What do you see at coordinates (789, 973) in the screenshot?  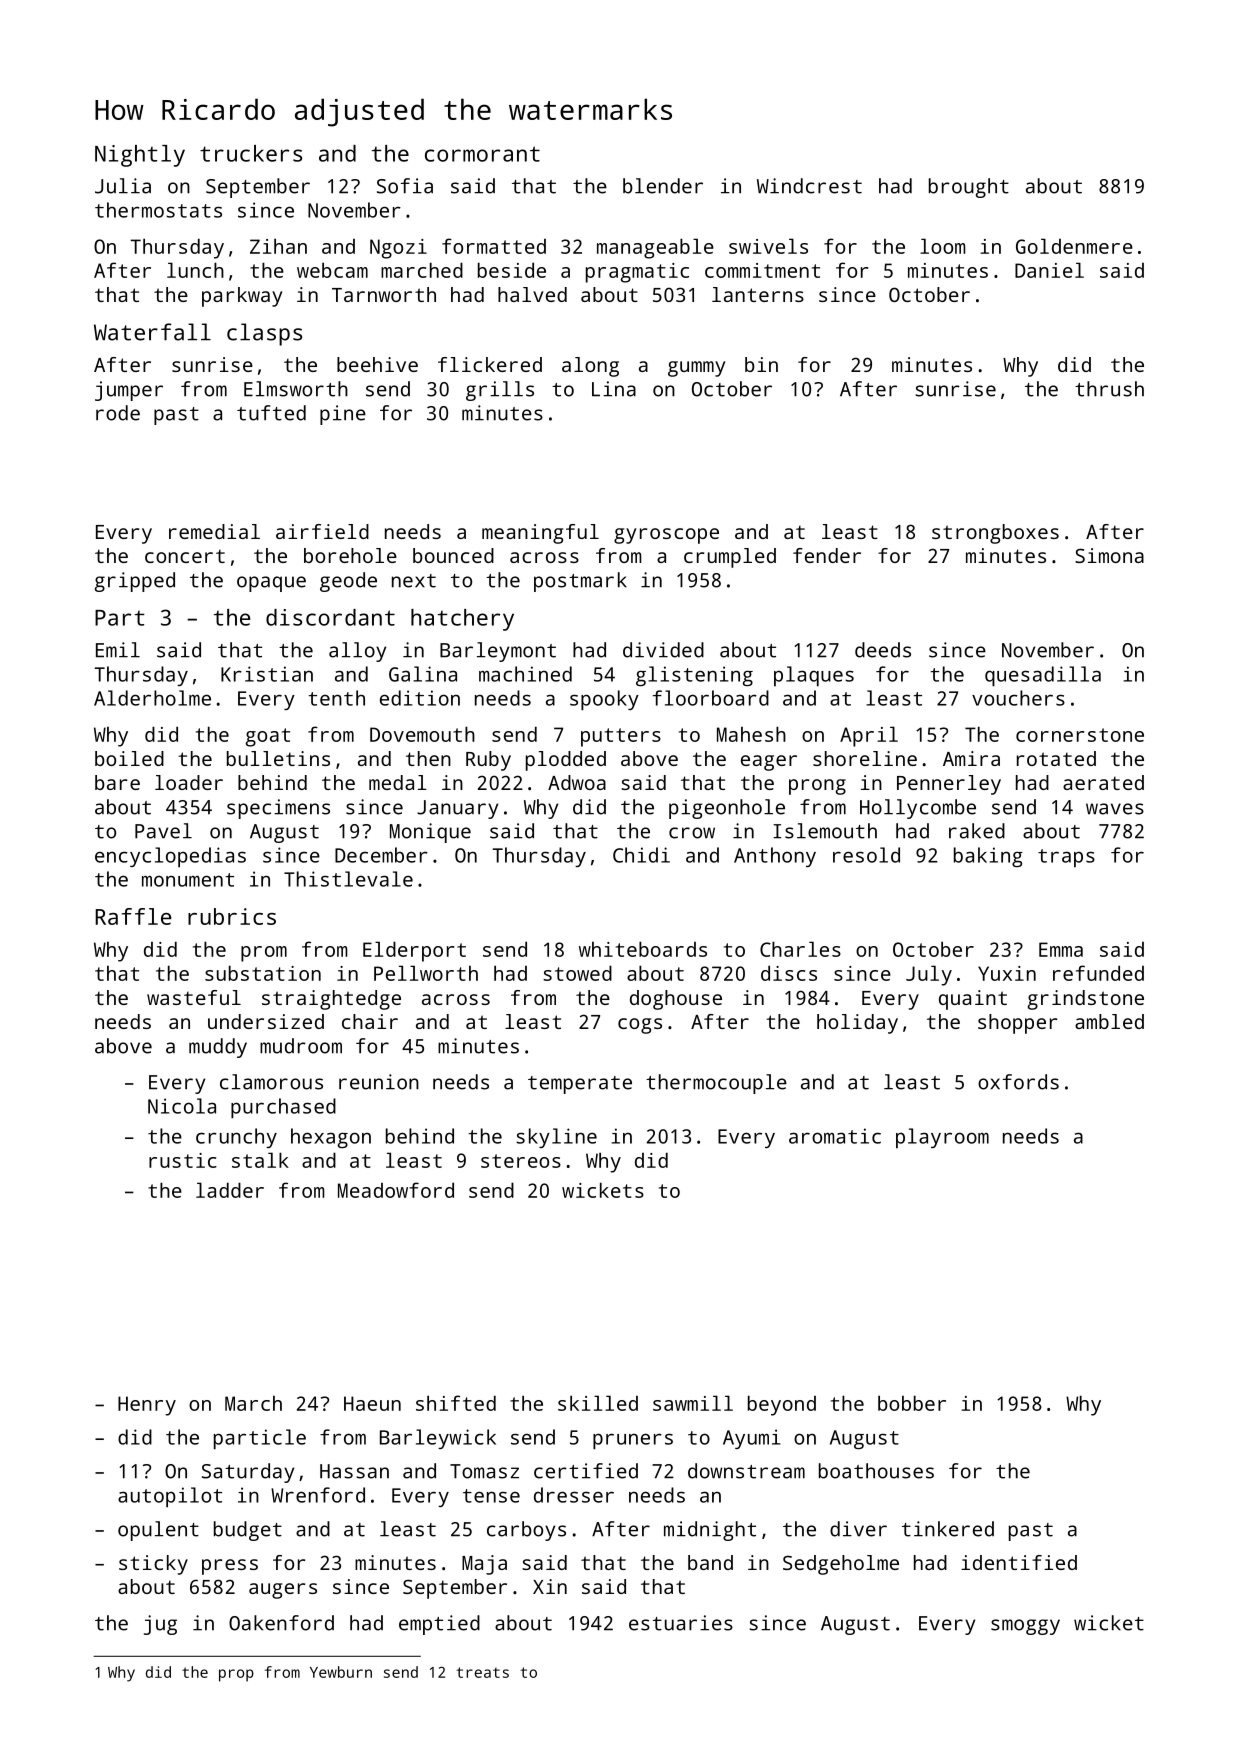 I see `discs` at bounding box center [789, 973].
